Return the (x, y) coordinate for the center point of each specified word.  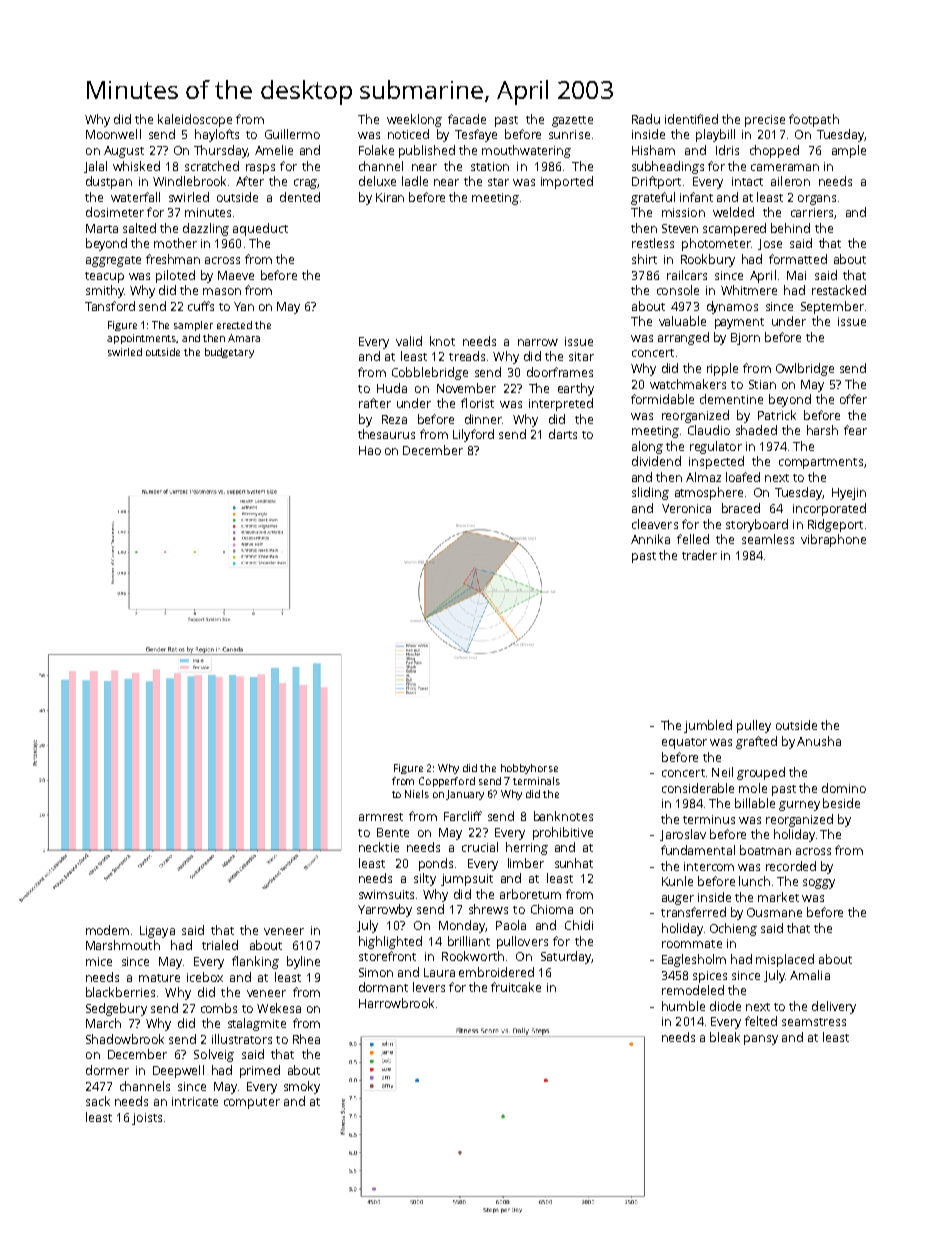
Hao (370, 450)
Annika (650, 539)
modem (107, 930)
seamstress (814, 1022)
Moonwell (113, 134)
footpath (814, 120)
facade (467, 119)
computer (252, 1103)
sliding (650, 493)
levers (429, 987)
